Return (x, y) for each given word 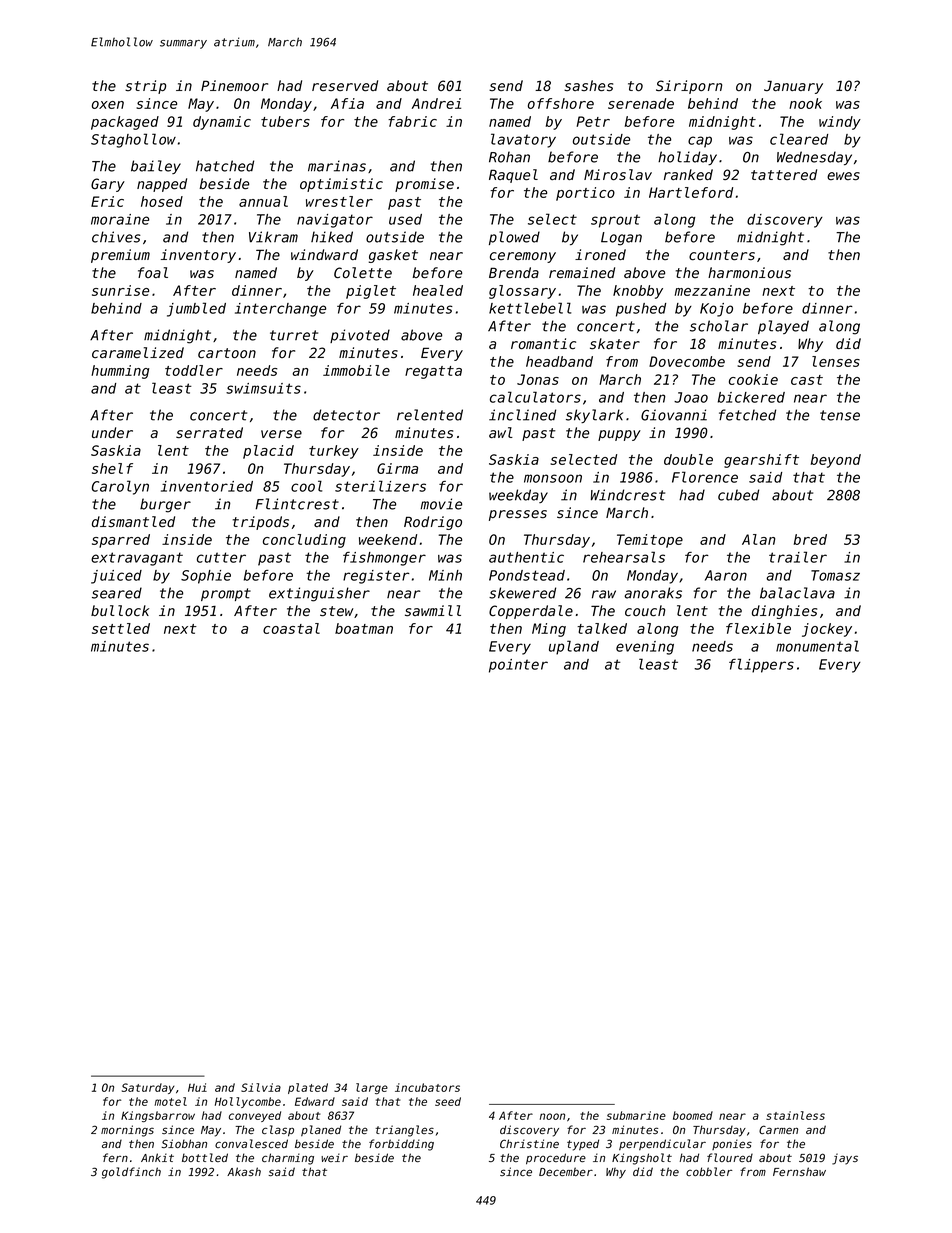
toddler (194, 370)
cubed (738, 495)
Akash (244, 1171)
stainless (795, 1115)
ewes (843, 176)
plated (308, 1088)
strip (145, 87)
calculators (535, 397)
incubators (427, 1087)
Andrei (436, 103)
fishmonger (384, 559)
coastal (291, 628)
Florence (705, 477)
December (566, 1171)
